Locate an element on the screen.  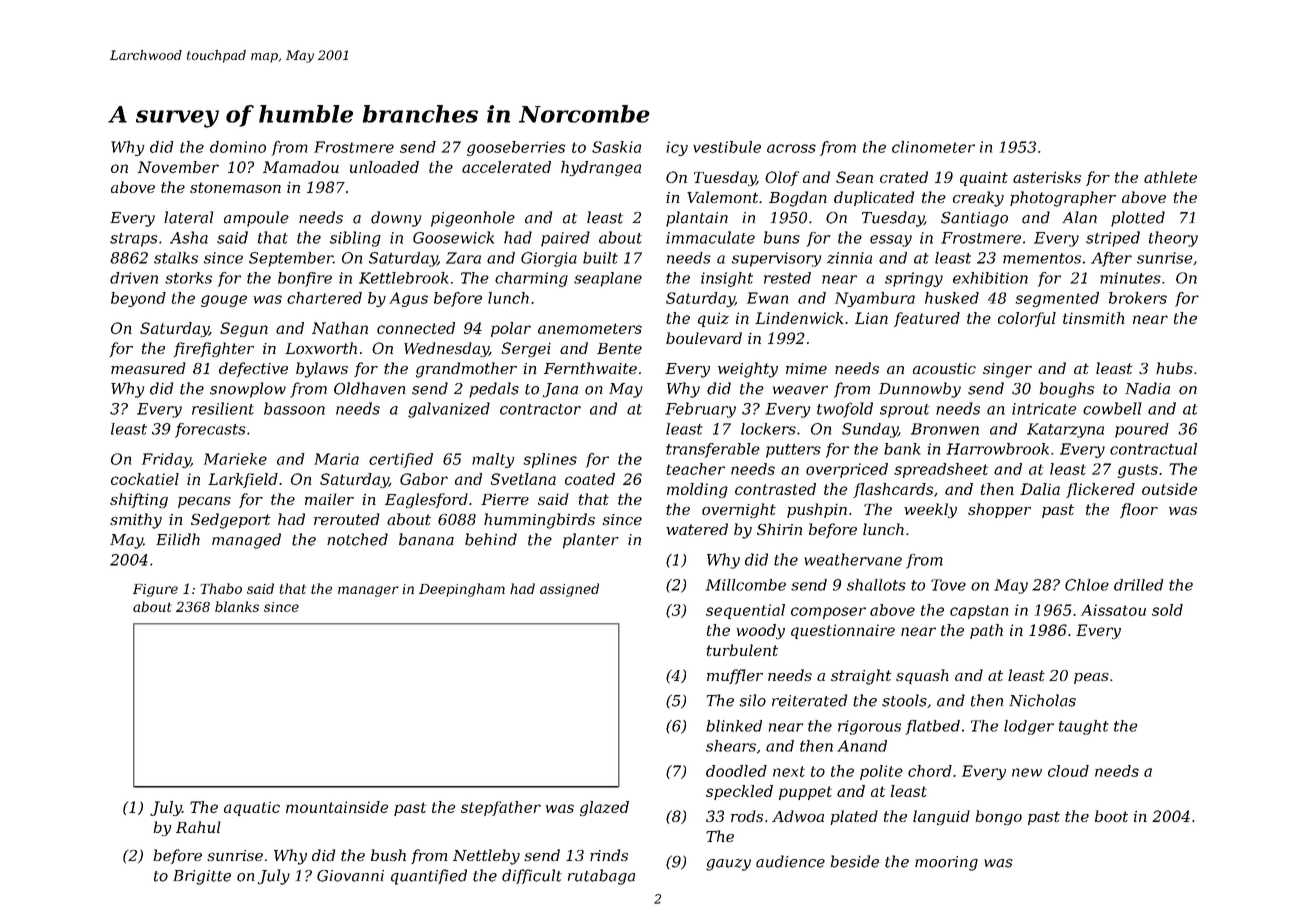
Bogdan is located at coordinates (798, 199).
